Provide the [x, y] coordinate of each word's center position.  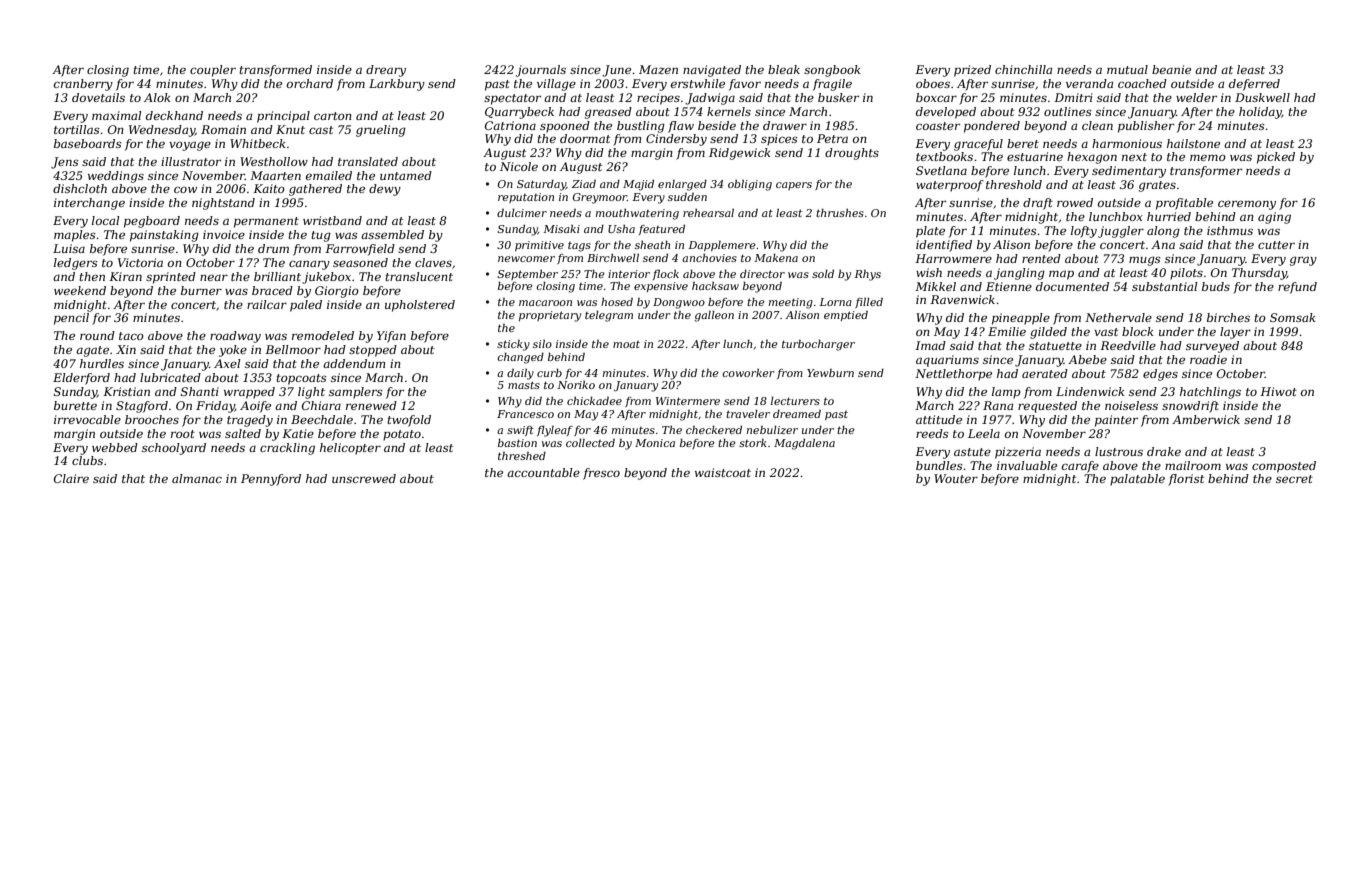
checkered [714, 430]
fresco [601, 474]
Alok [157, 97]
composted [1284, 467]
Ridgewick [740, 154]
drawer [785, 125]
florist [1186, 480]
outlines [1068, 111]
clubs [87, 460]
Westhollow [274, 161]
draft [1038, 204]
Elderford [81, 379]
